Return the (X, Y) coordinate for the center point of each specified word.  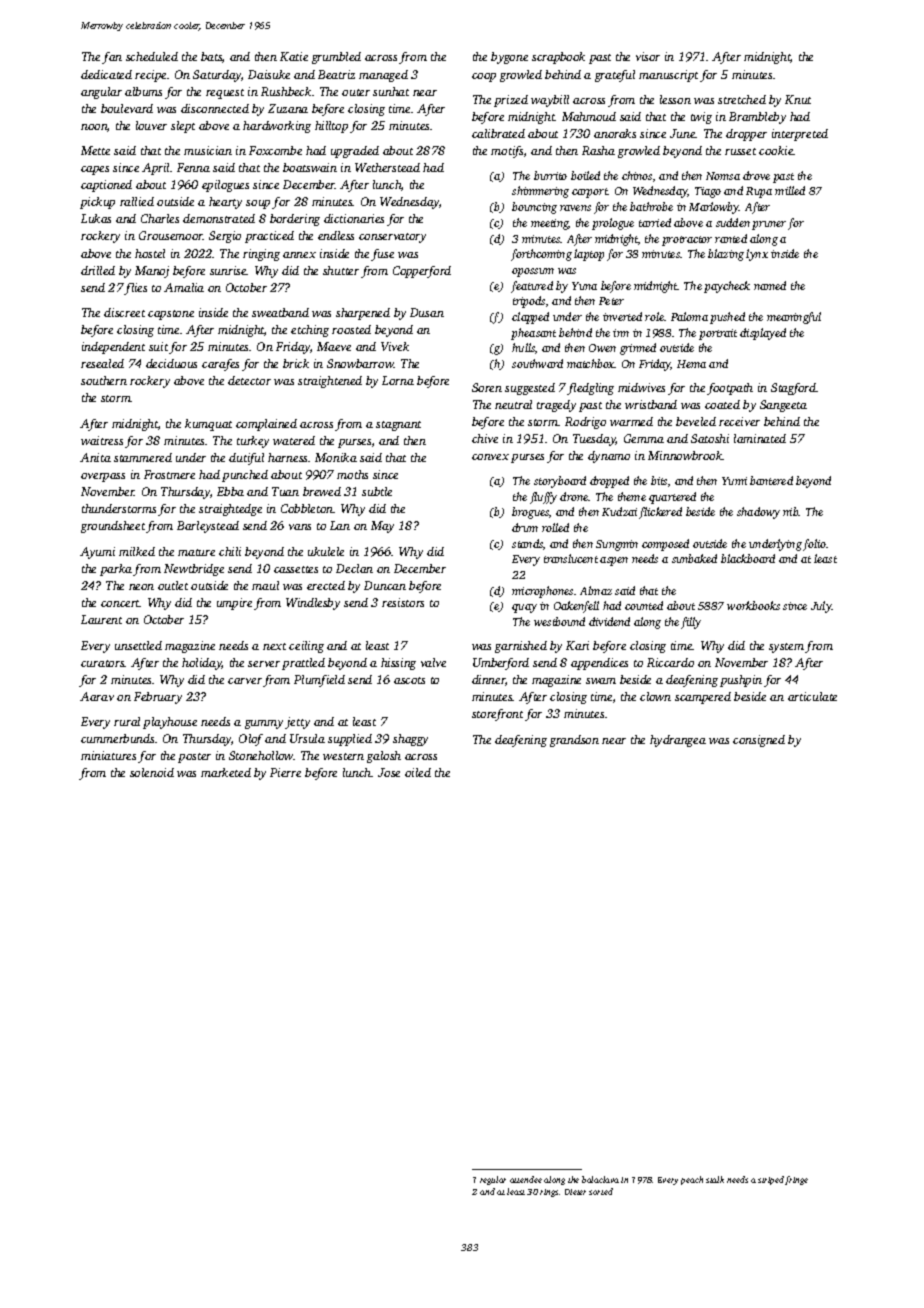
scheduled (152, 56)
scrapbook (558, 58)
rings (549, 1193)
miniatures (108, 755)
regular (493, 1180)
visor (648, 56)
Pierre (285, 772)
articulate (812, 696)
